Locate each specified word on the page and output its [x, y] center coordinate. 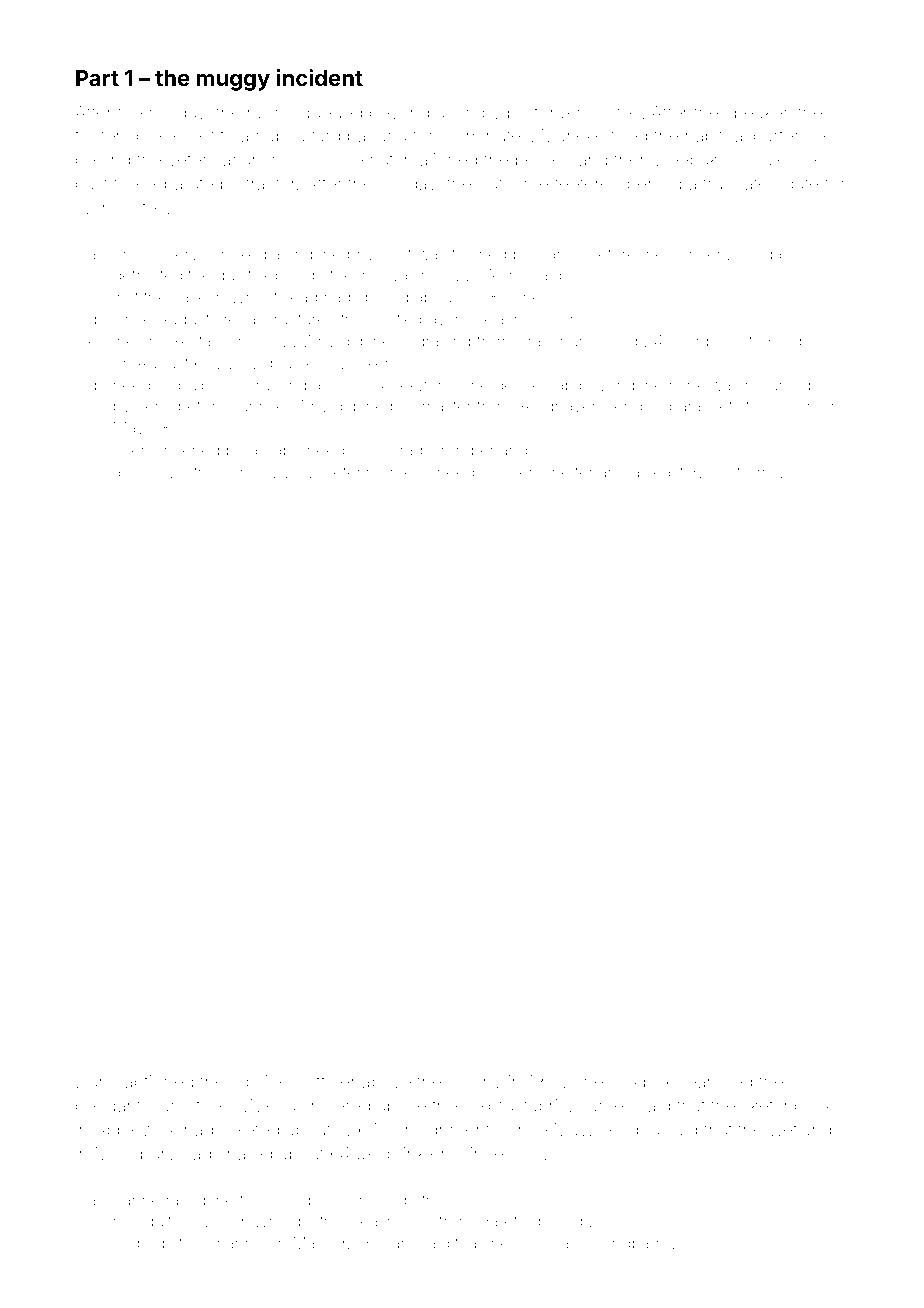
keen [520, 472]
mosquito [147, 1222]
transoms [228, 472]
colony [475, 1083]
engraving [433, 343]
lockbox [641, 1081]
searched [715, 1081]
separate [179, 187]
